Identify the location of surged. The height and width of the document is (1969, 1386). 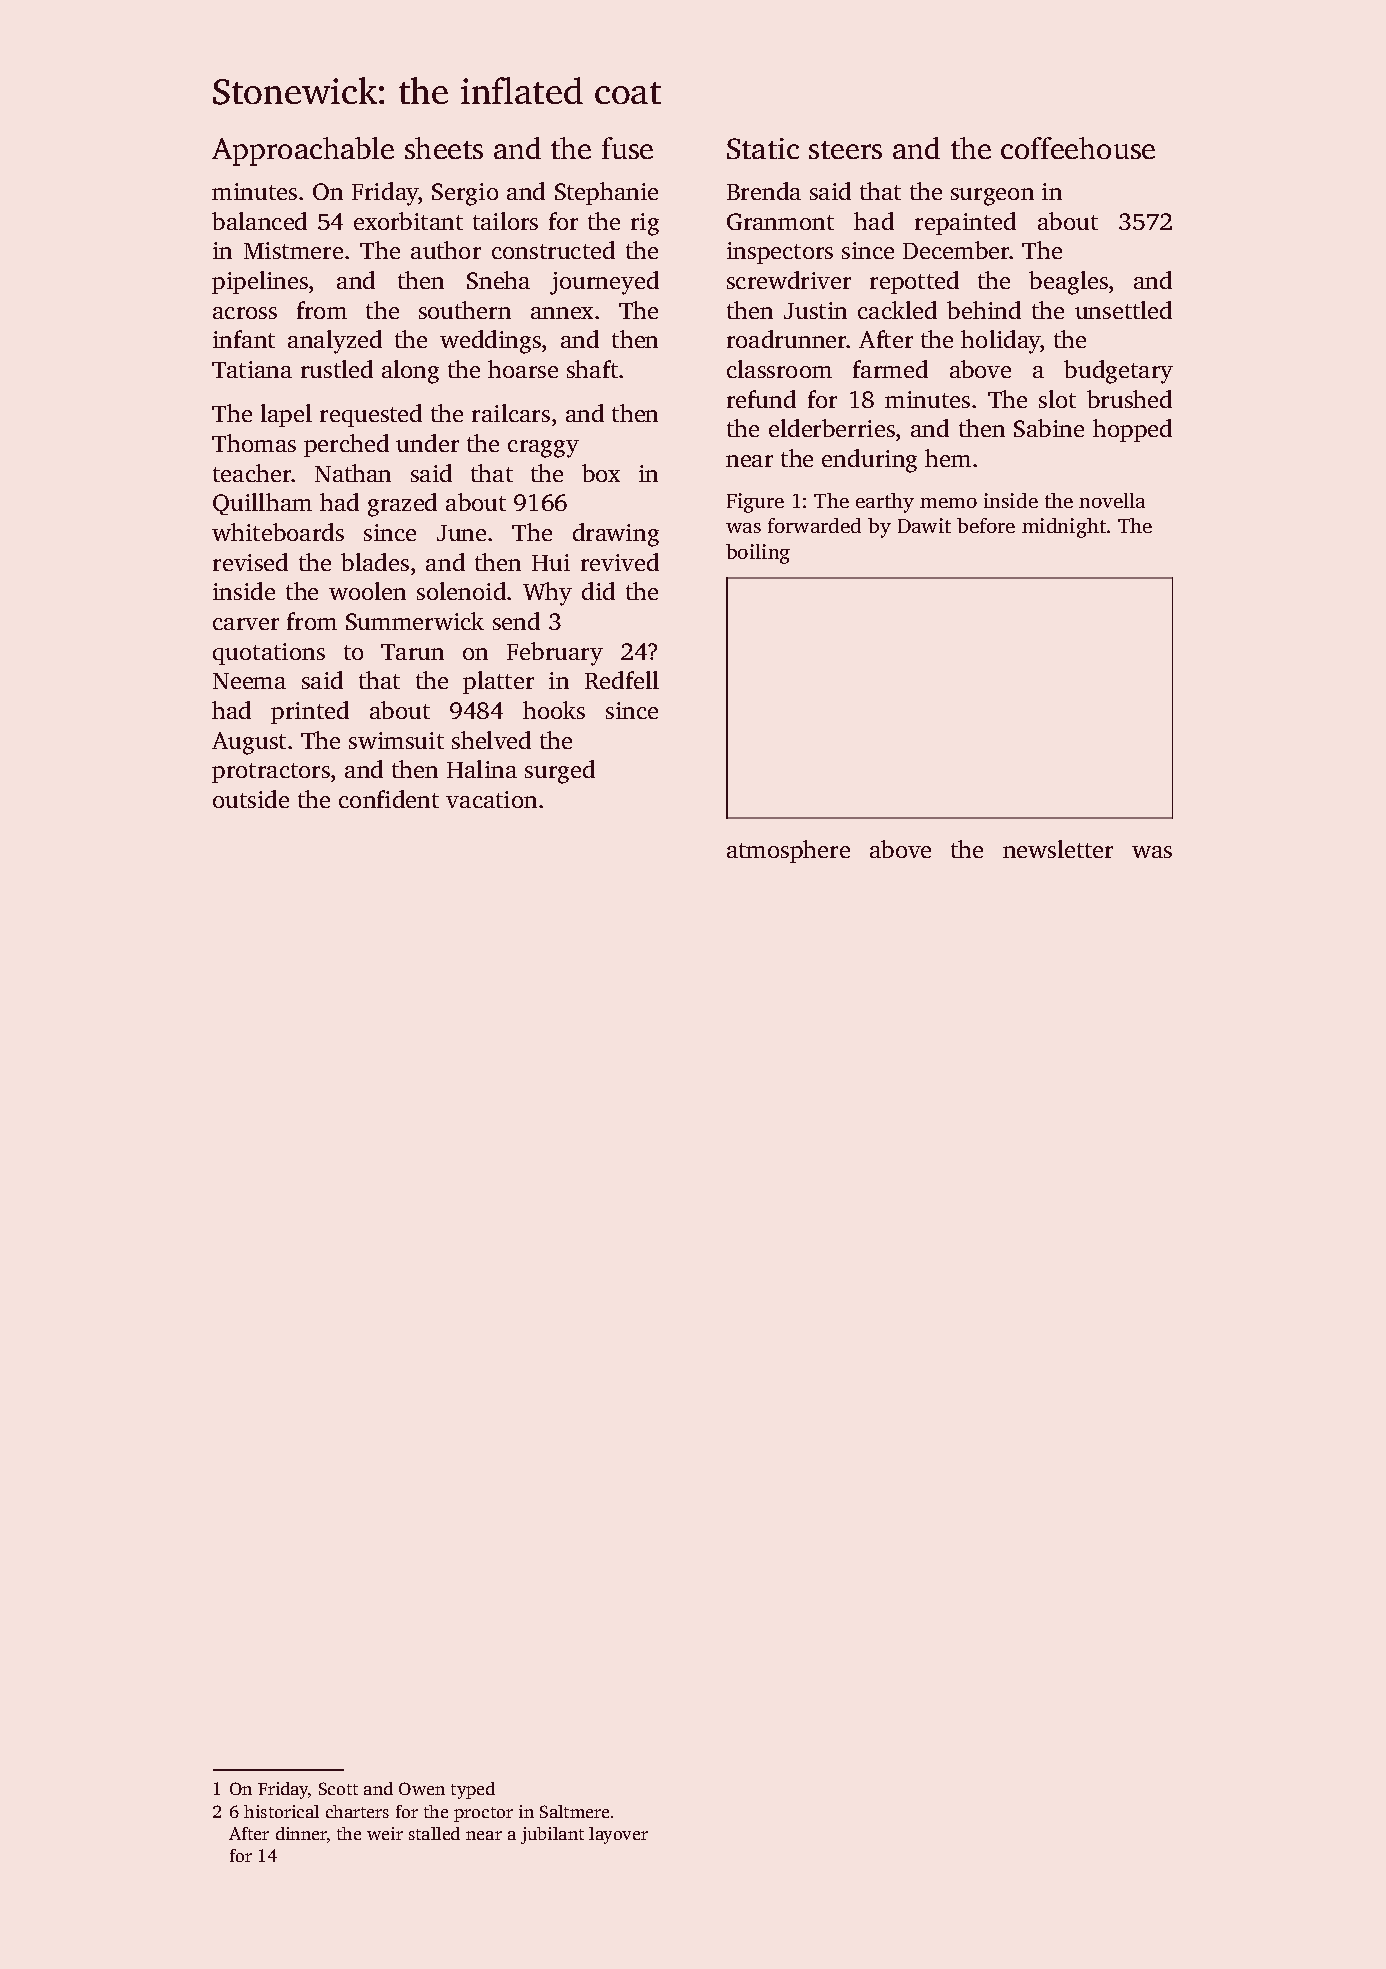
(560, 772).
